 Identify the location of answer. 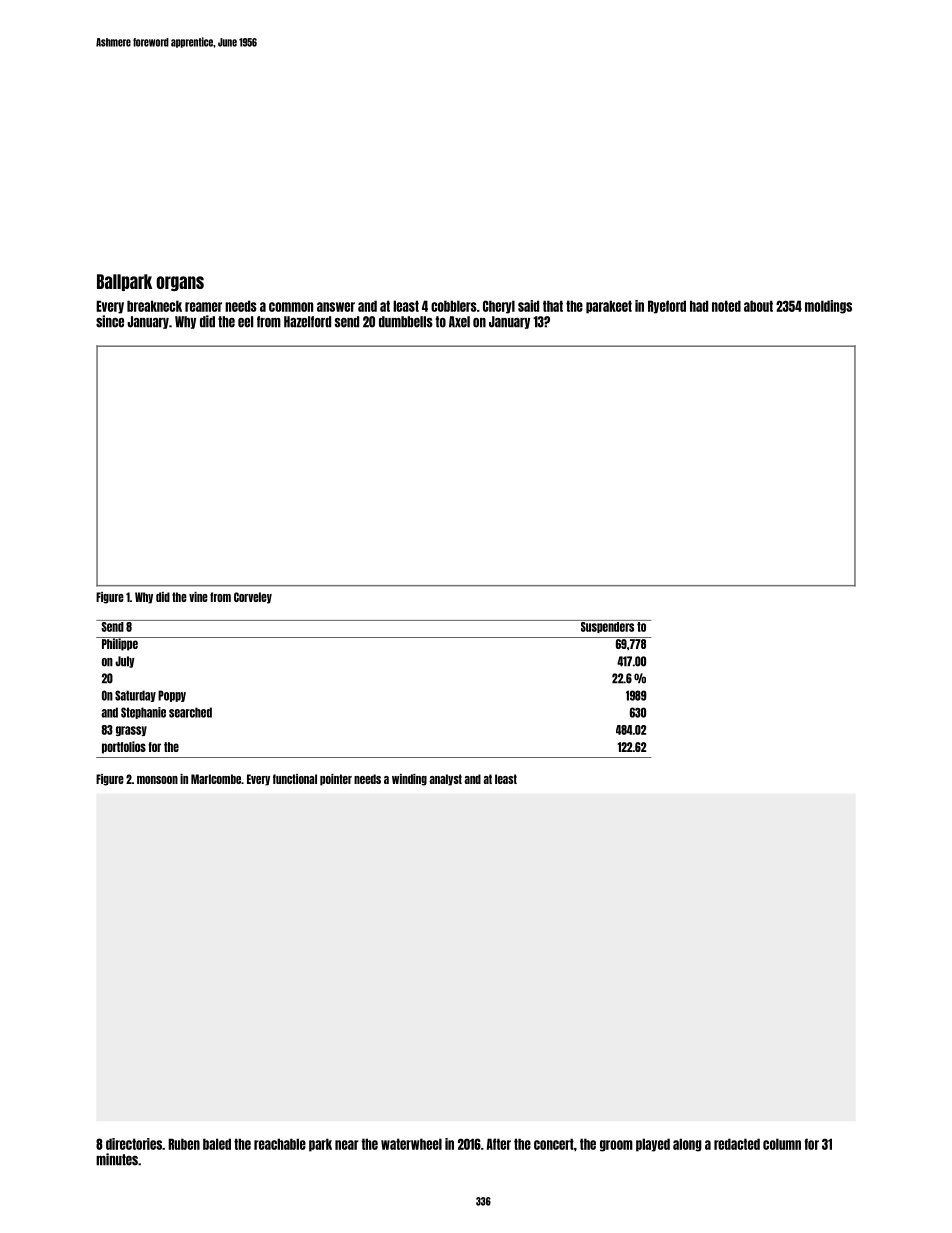
(336, 307).
